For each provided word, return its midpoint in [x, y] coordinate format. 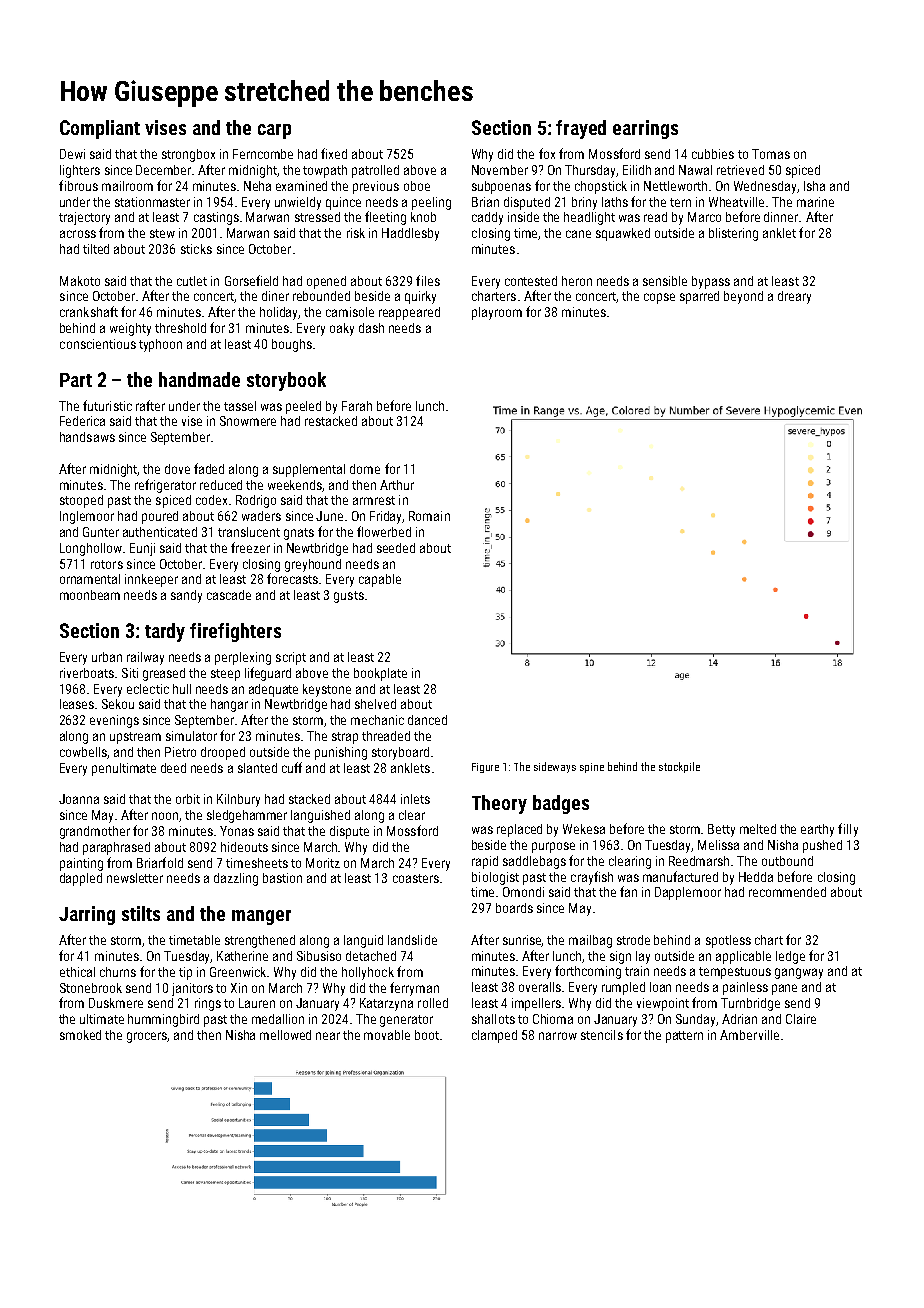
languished [320, 816]
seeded [396, 548]
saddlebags [534, 862]
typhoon [160, 345]
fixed [334, 153]
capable [380, 580]
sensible [665, 281]
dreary [794, 297]
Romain [429, 516]
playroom [497, 313]
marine [815, 202]
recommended [787, 892]
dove [177, 469]
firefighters [235, 632]
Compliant [100, 129]
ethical [77, 972]
